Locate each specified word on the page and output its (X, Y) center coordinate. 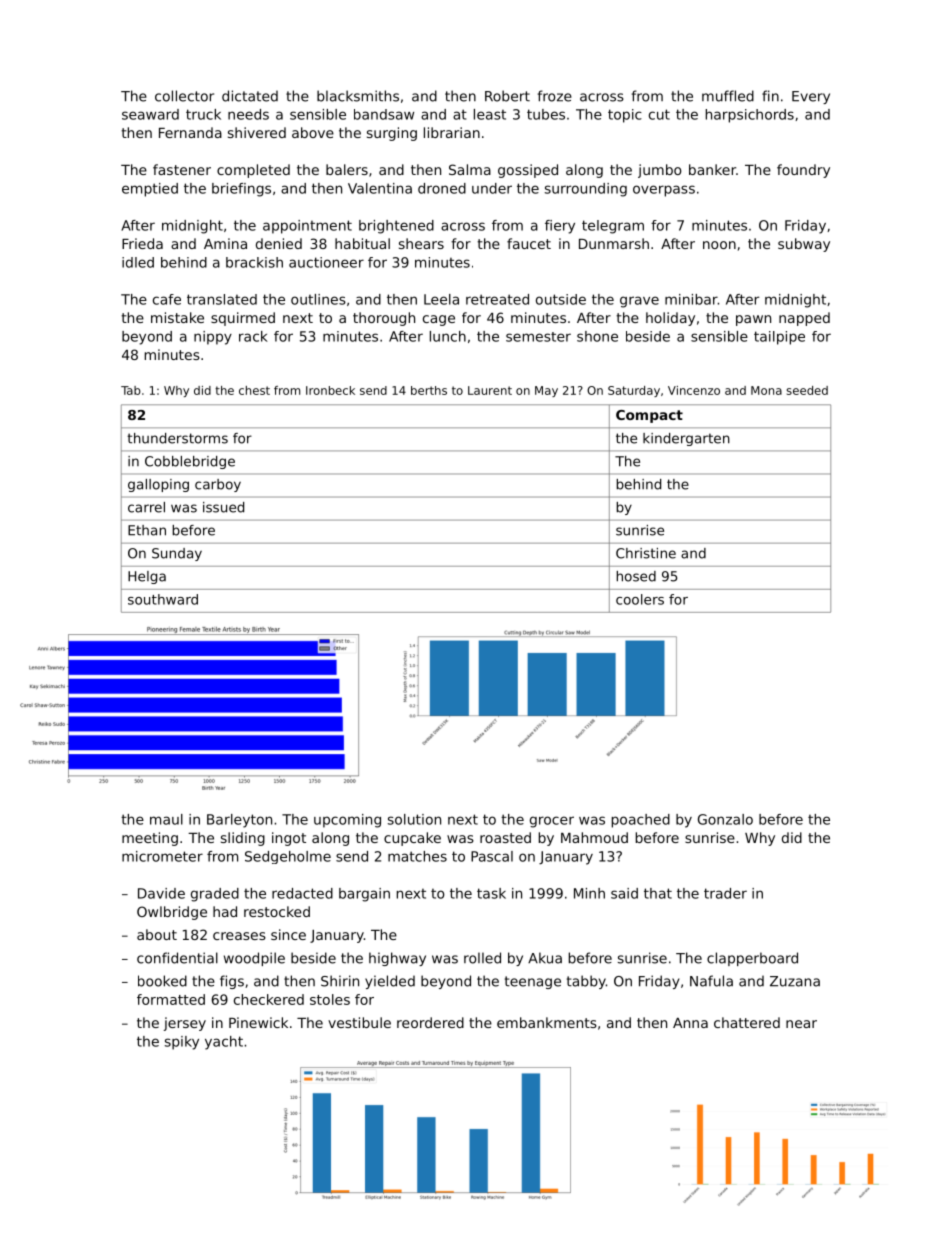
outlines (318, 299)
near (801, 1024)
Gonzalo (725, 819)
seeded (807, 390)
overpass (664, 191)
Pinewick (258, 1022)
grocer (552, 822)
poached (641, 821)
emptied (150, 190)
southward (163, 599)
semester (538, 337)
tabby (586, 982)
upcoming (347, 821)
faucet (529, 243)
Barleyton (239, 821)
